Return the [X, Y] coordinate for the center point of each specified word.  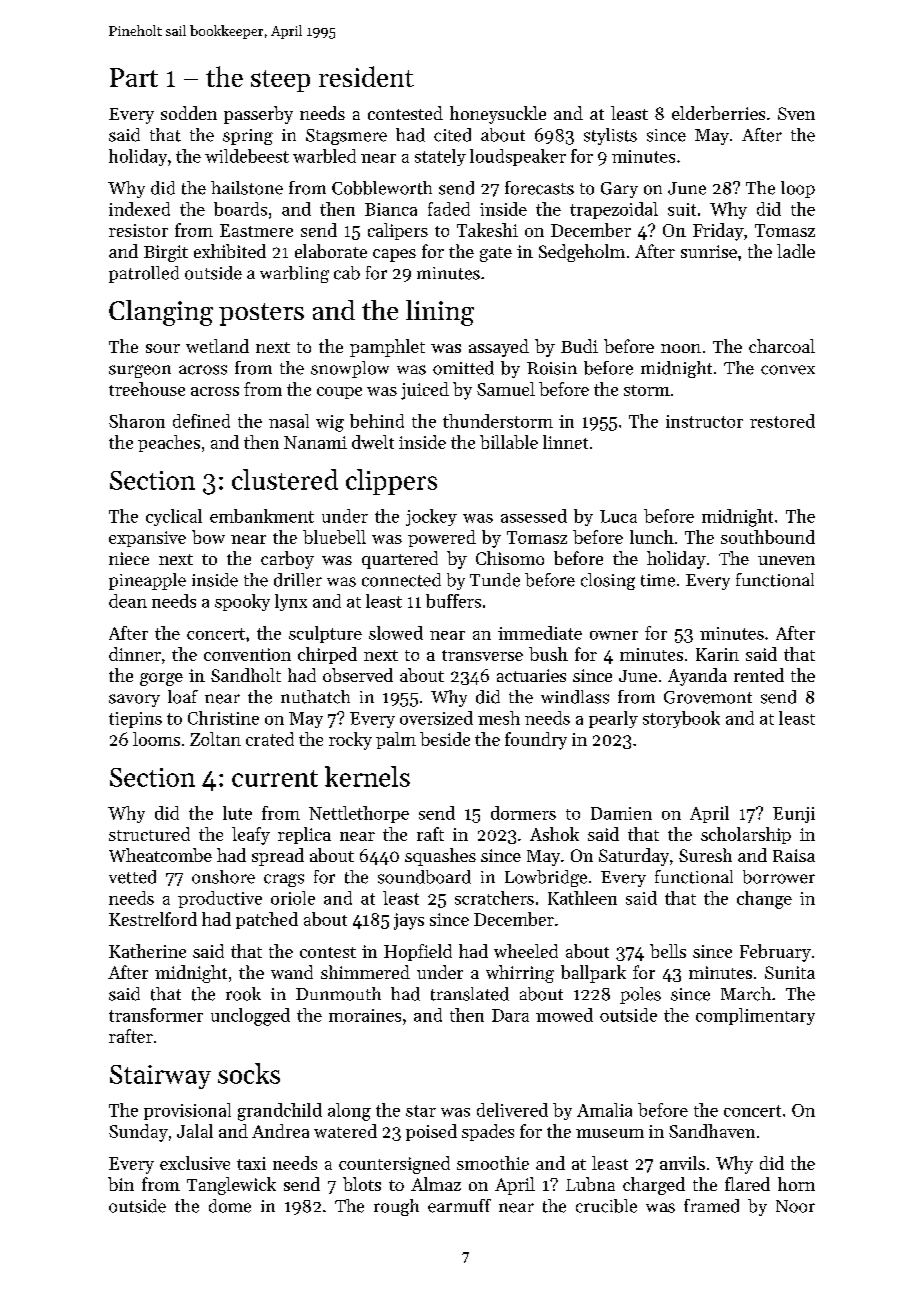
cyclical [174, 517]
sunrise [709, 251]
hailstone [247, 188]
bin [121, 1184]
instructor [704, 421]
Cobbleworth [382, 188]
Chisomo [510, 558]
